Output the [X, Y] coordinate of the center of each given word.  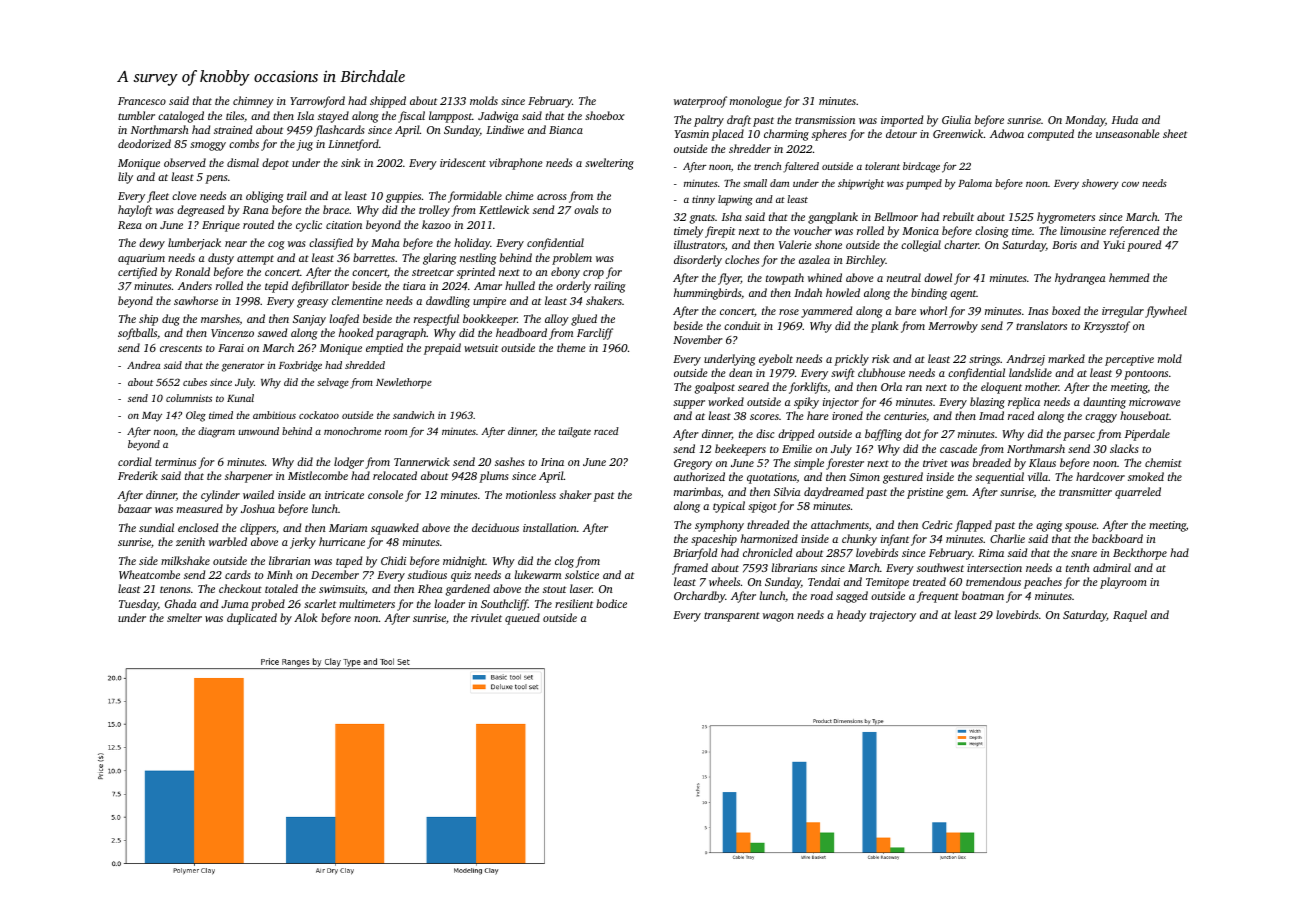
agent [963, 295]
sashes [509, 461]
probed [268, 605]
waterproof [700, 102]
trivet [935, 463]
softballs [137, 334]
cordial [135, 461]
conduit [742, 325]
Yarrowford [317, 102]
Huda [1125, 119]
